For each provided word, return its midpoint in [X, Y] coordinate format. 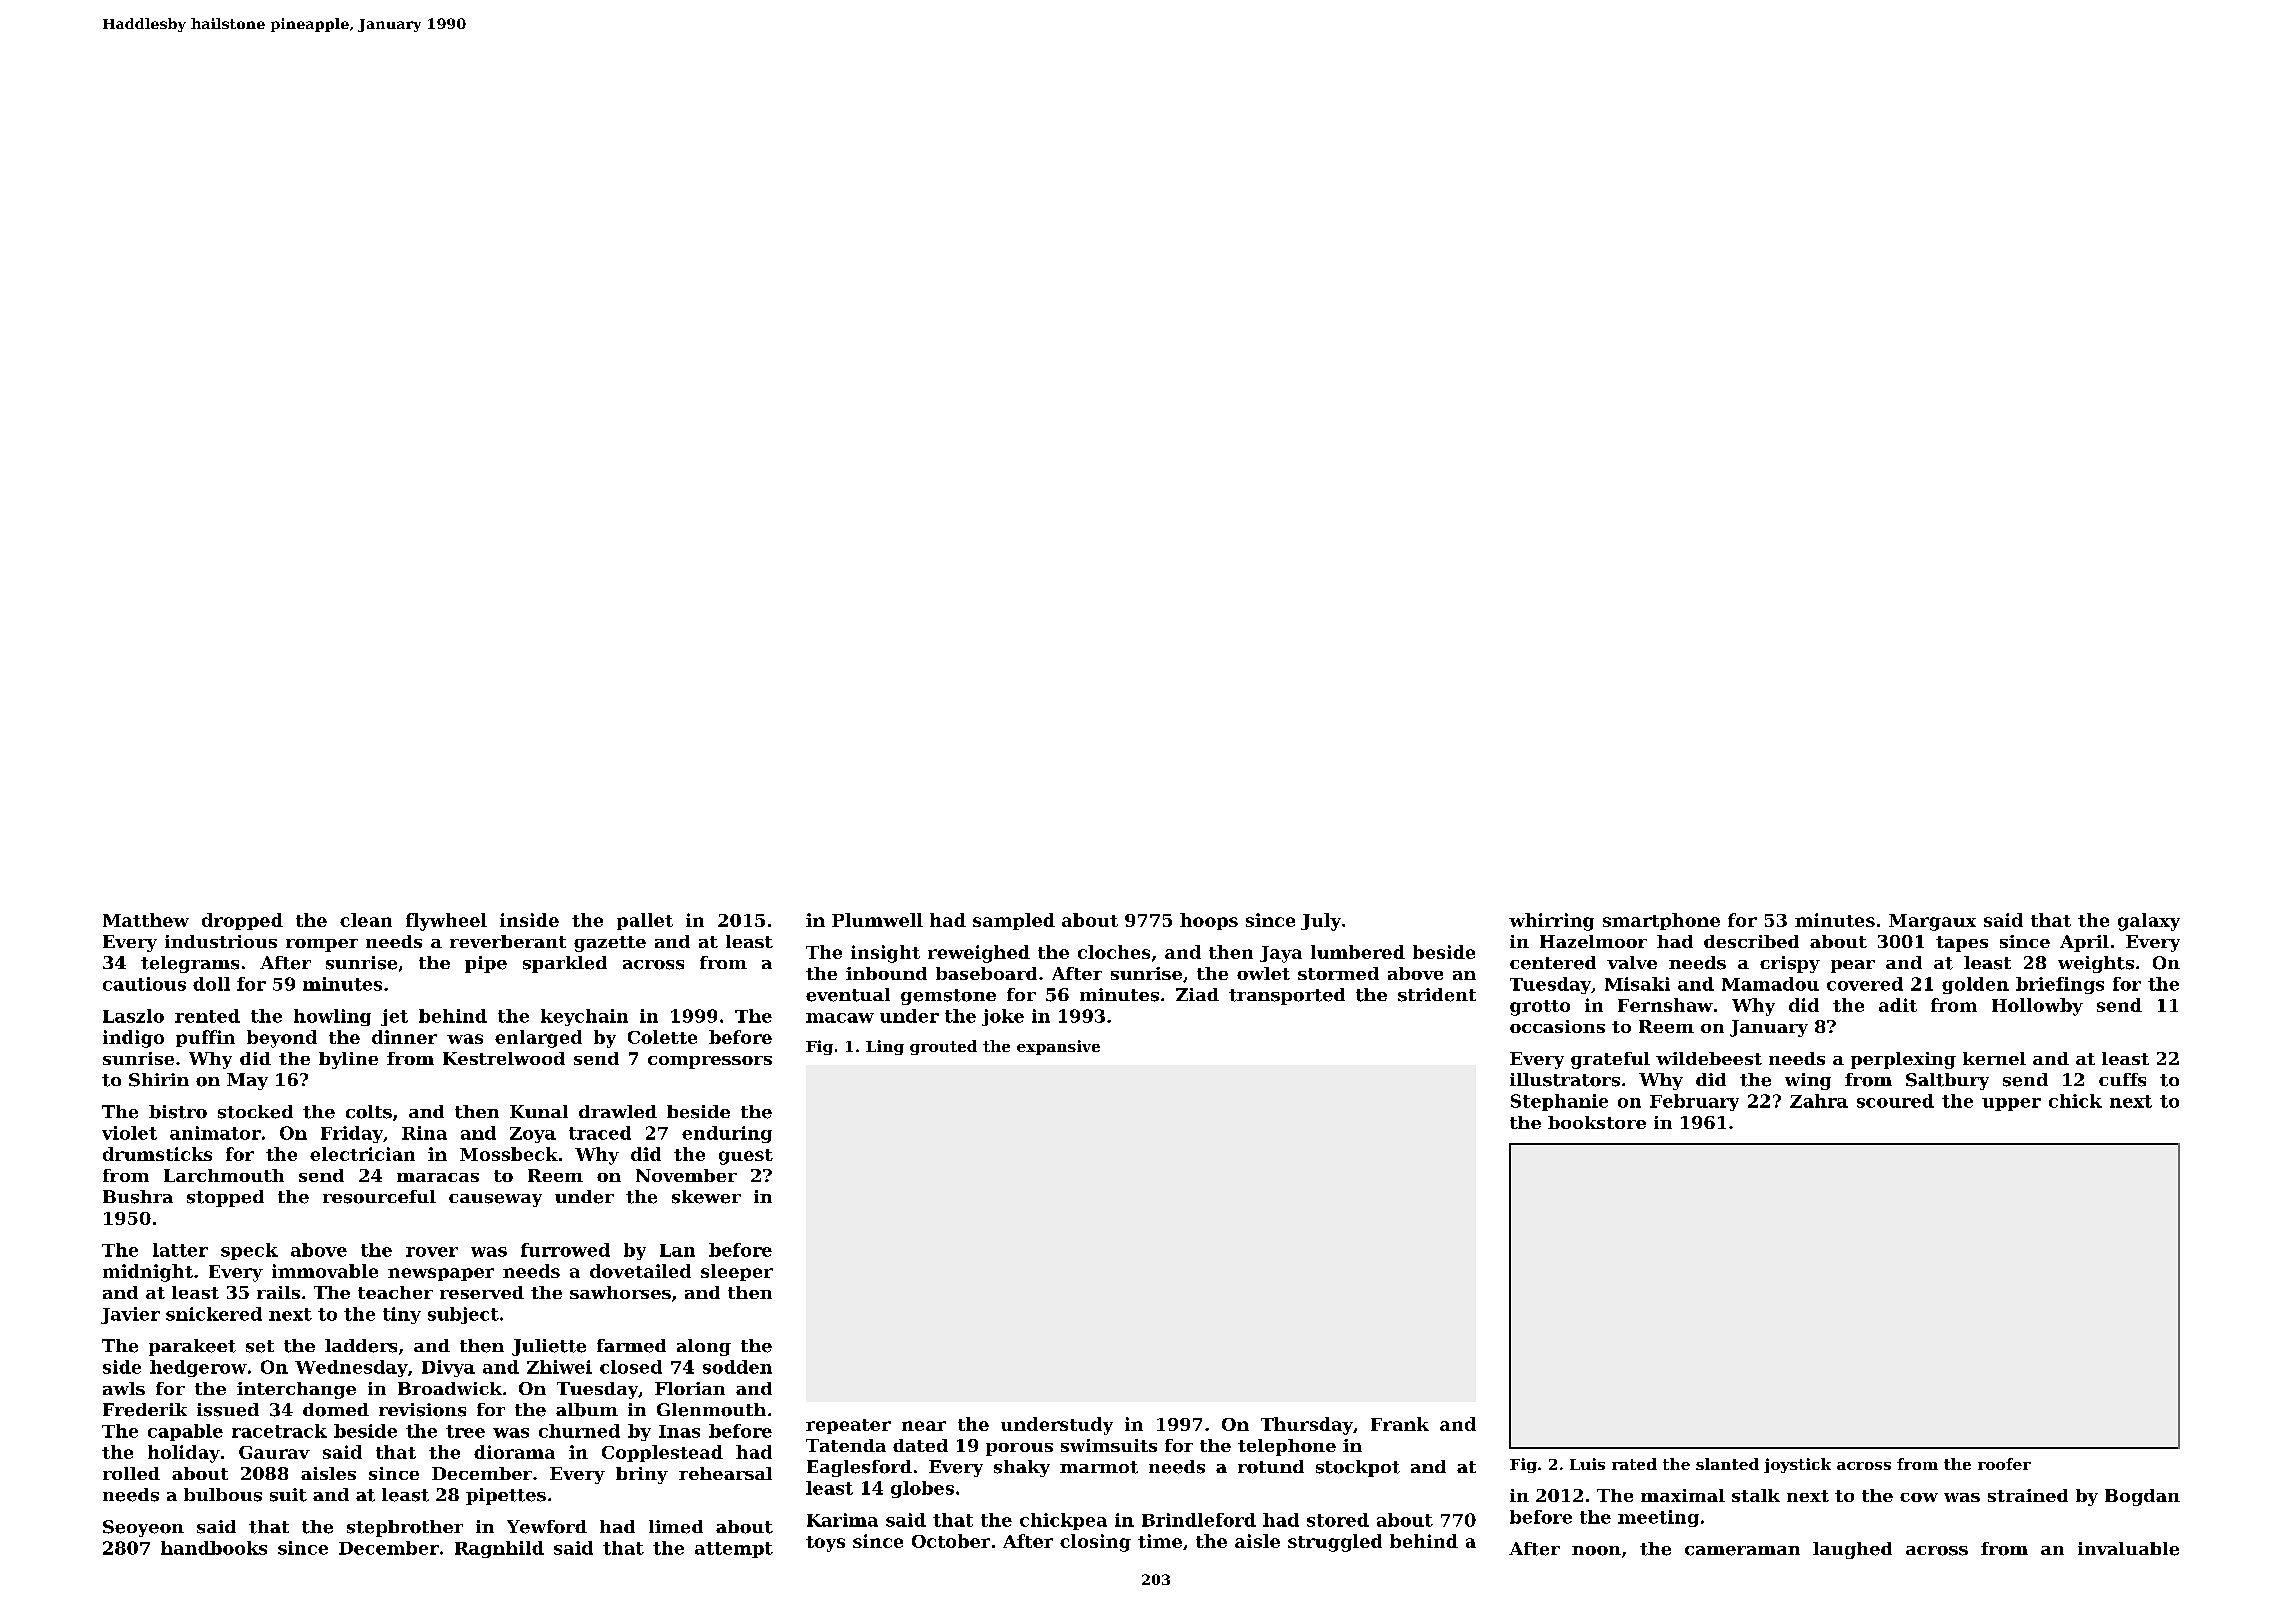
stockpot [1358, 1468]
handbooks [214, 1548]
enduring [727, 1134]
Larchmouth [224, 1175]
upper [2011, 1104]
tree [465, 1431]
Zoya [533, 1135]
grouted [943, 1047]
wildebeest [1709, 1058]
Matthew [146, 920]
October [951, 1541]
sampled [1014, 921]
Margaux [1932, 922]
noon [1596, 1551]
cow [1919, 1497]
